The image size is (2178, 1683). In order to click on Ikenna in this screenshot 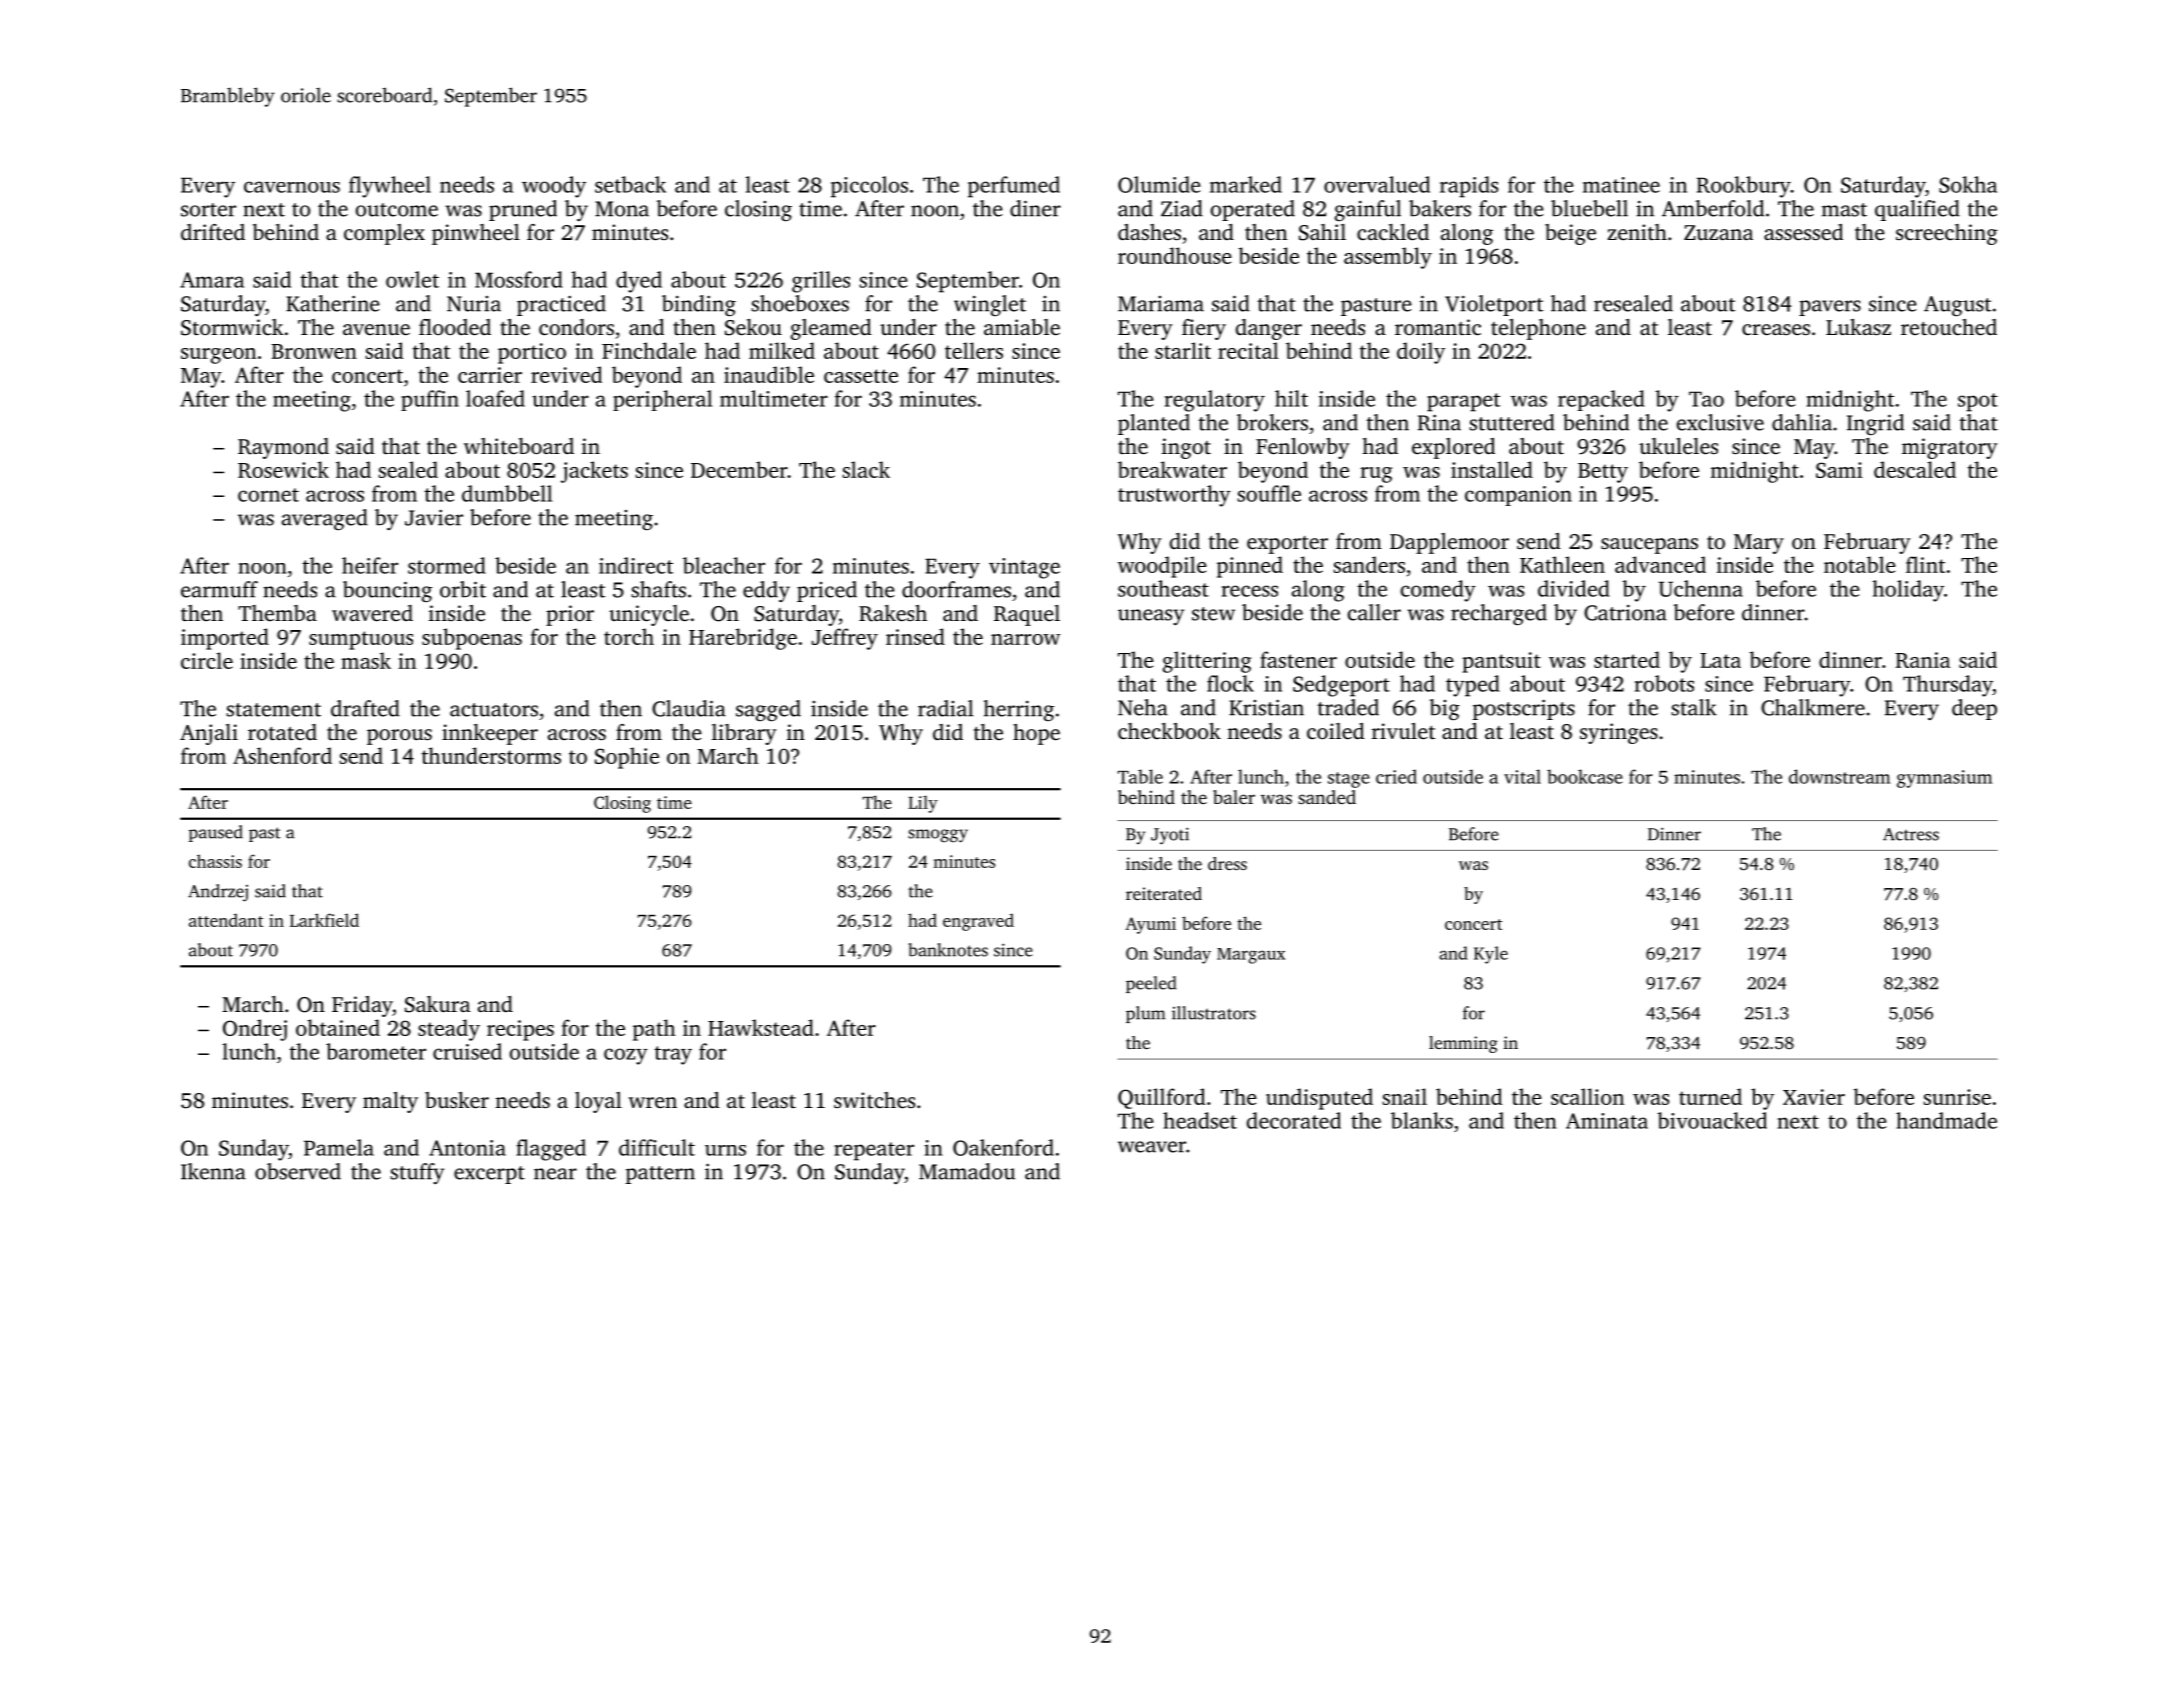, I will do `click(213, 1171)`.
